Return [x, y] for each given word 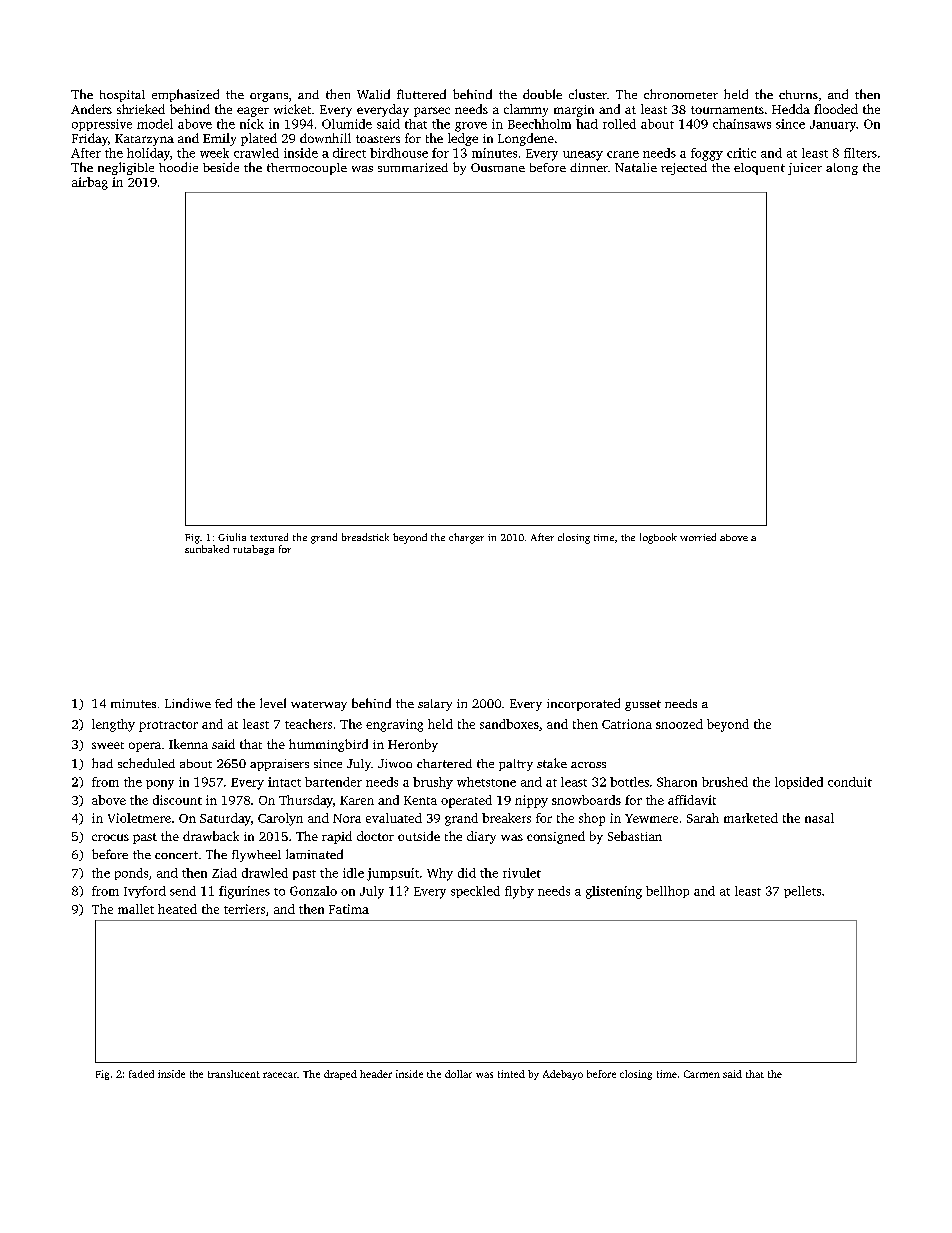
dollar [458, 1074]
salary [435, 705]
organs [269, 97]
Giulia [232, 537]
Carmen [702, 1074]
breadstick [365, 537]
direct [349, 153]
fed [223, 703]
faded [141, 1074]
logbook [658, 538]
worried [698, 537]
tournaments [727, 110]
